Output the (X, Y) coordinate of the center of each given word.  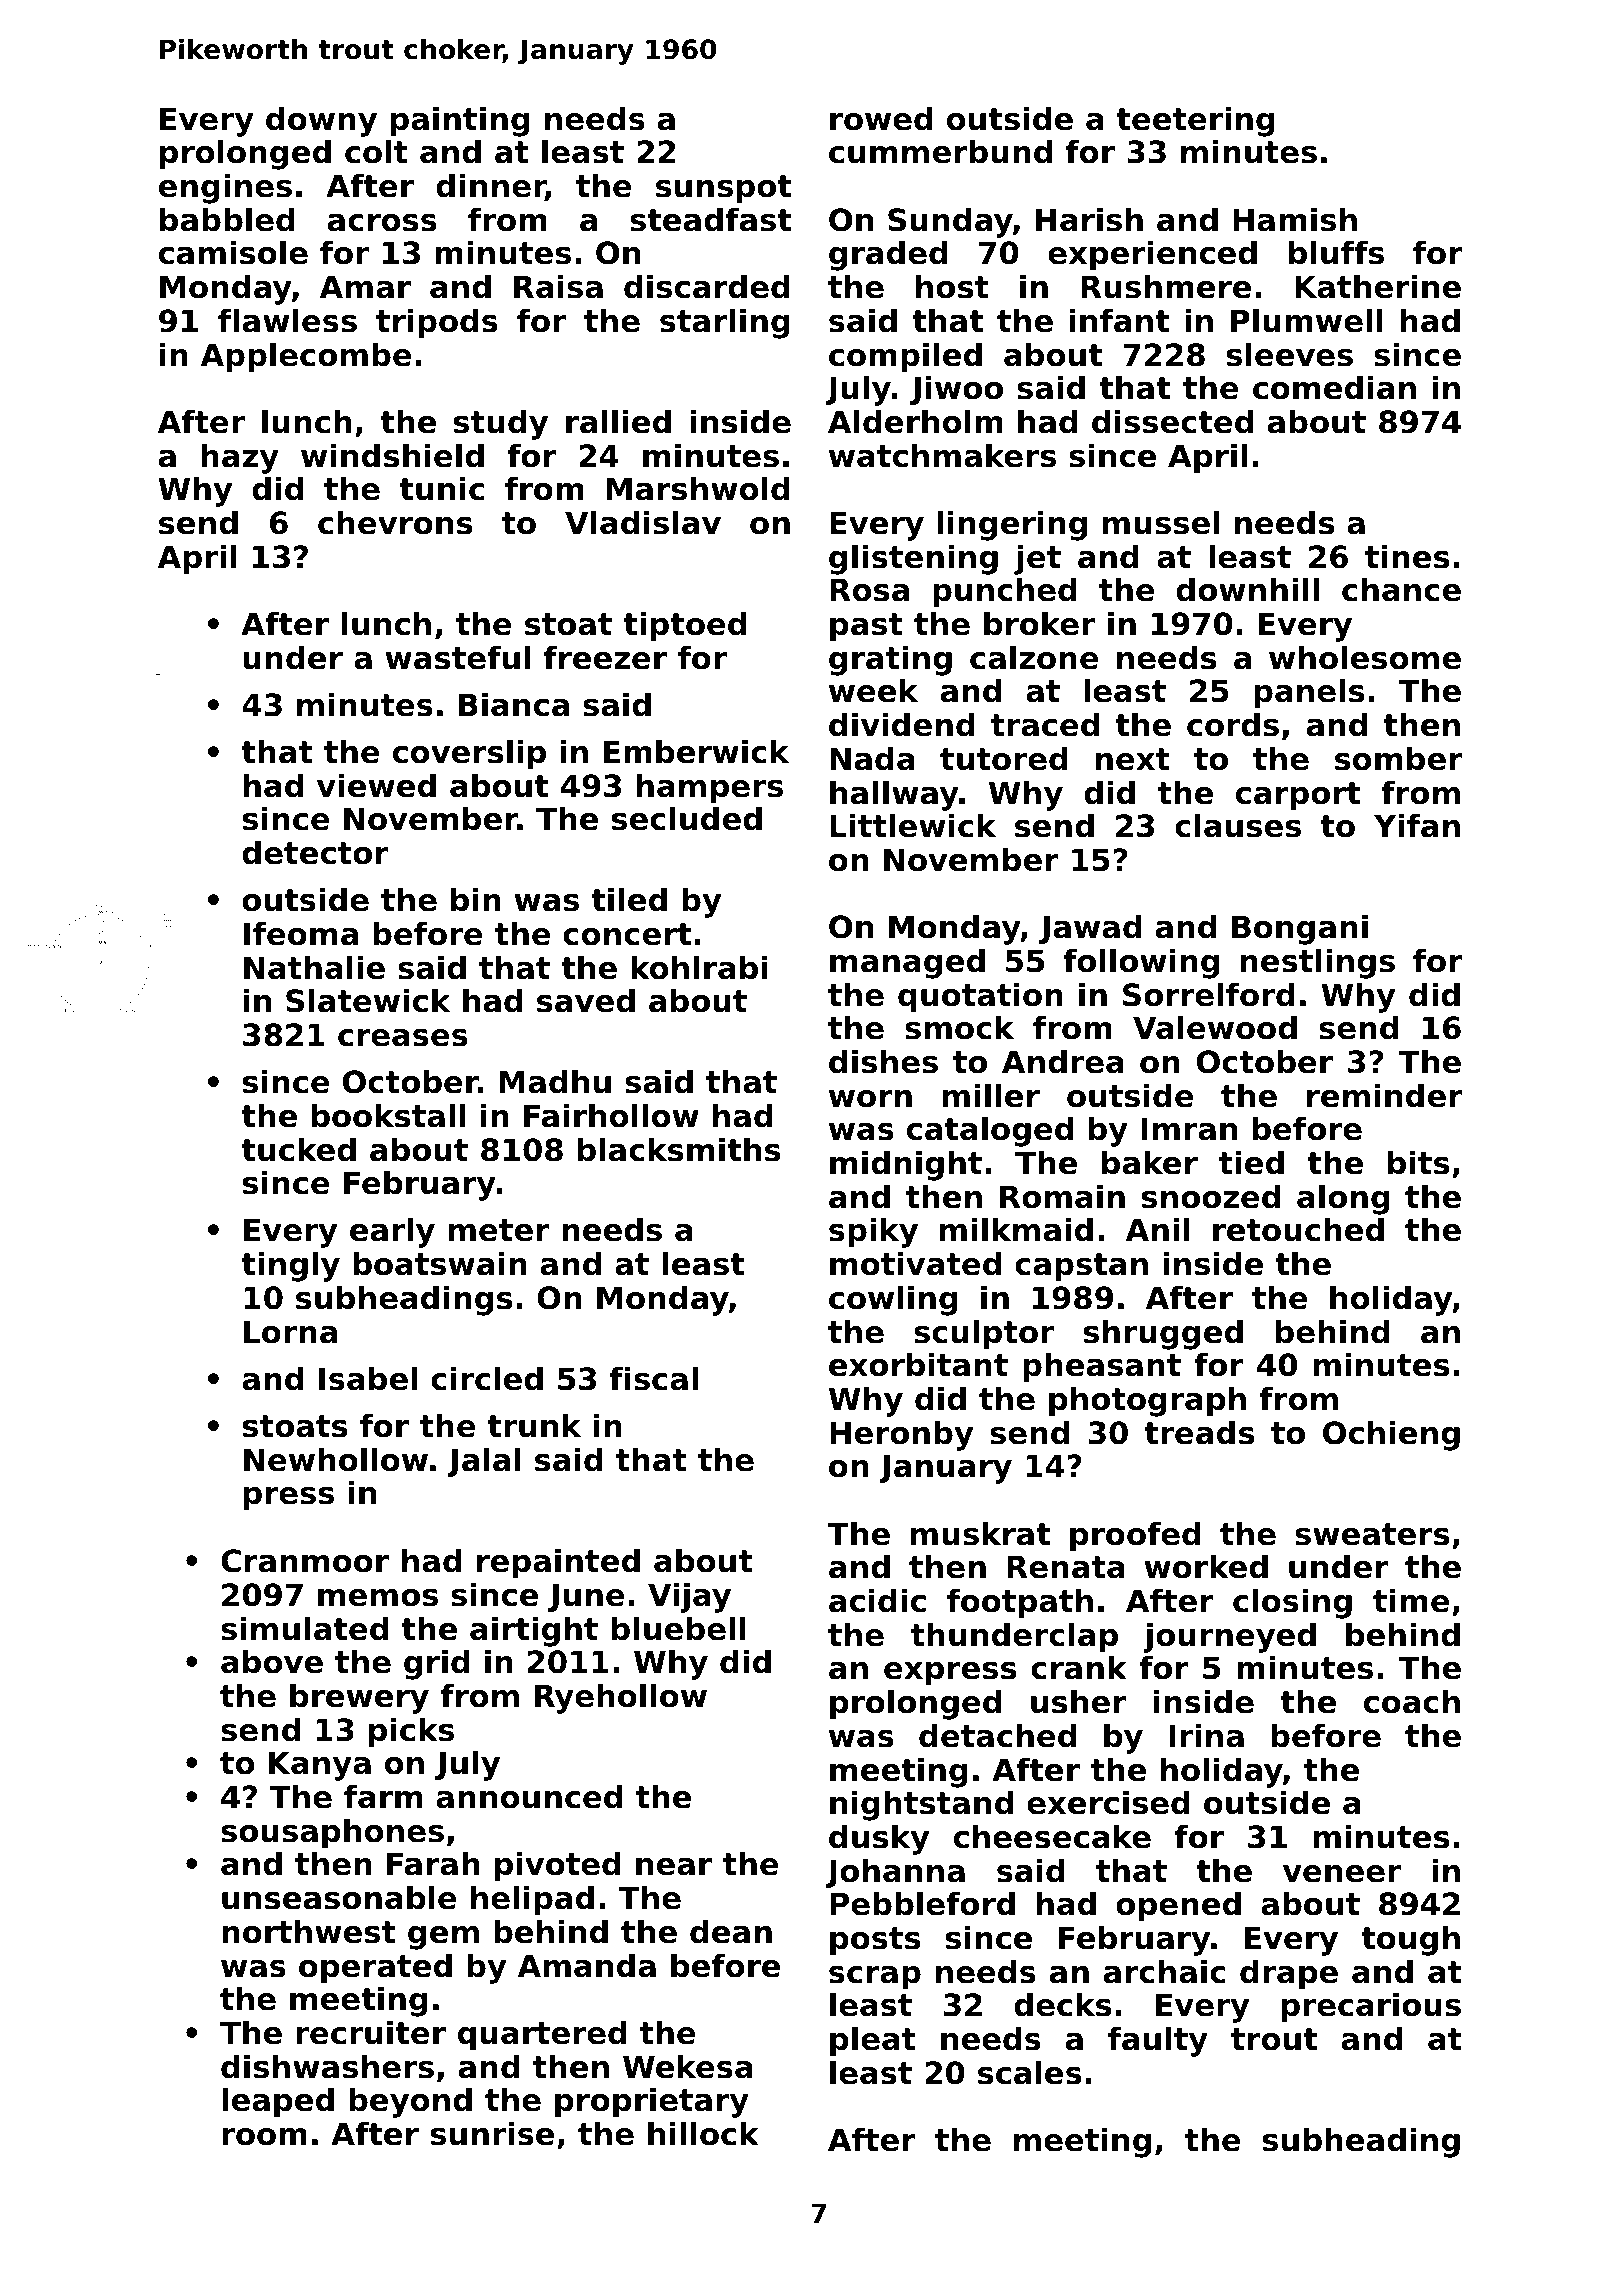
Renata (1066, 1567)
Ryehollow (621, 1698)
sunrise (492, 2133)
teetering (1195, 121)
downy (321, 121)
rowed (881, 118)
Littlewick (913, 825)
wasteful (458, 657)
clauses (1238, 825)
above (272, 1661)
